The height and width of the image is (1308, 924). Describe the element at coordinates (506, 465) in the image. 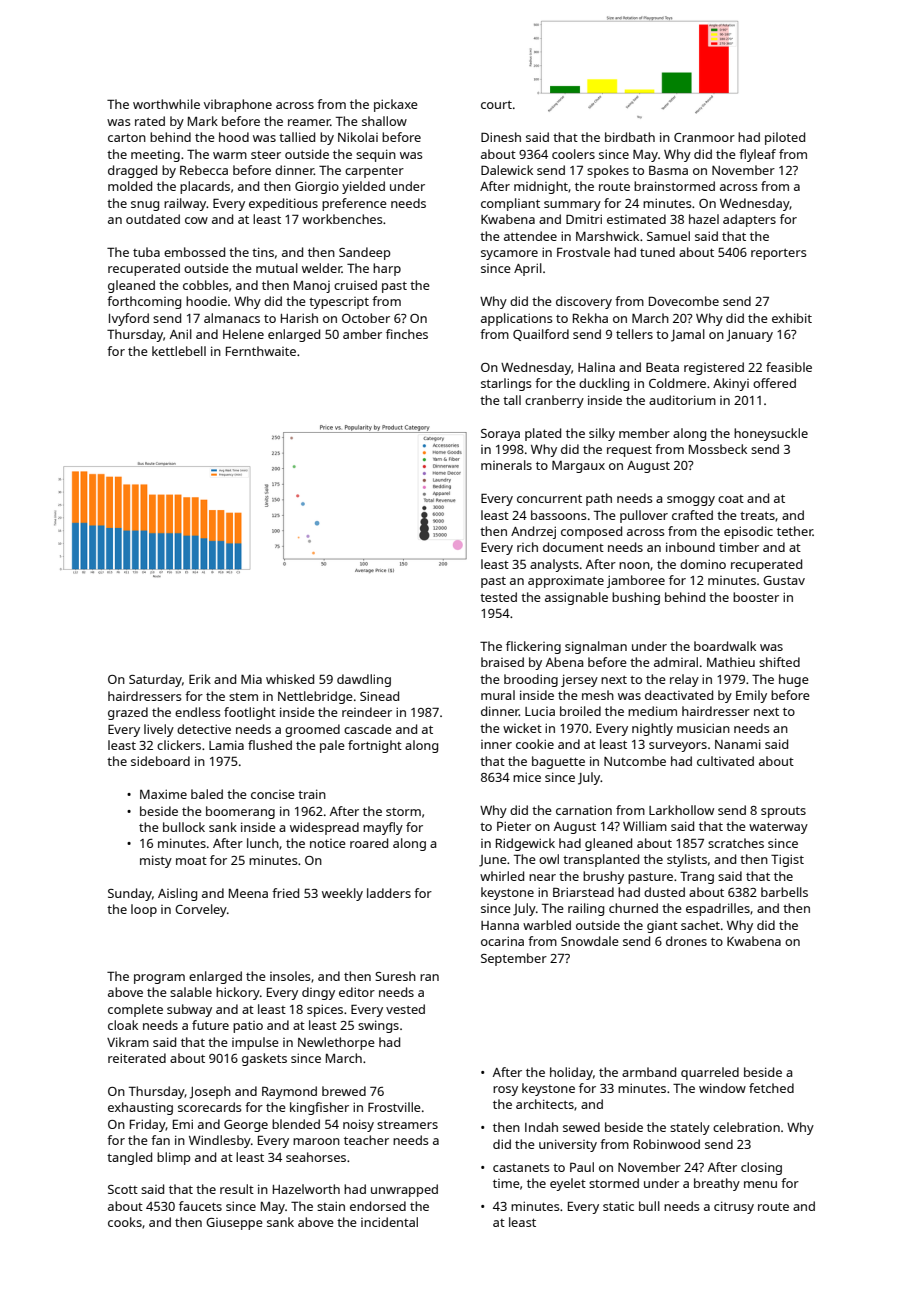

I see `minerals` at that location.
